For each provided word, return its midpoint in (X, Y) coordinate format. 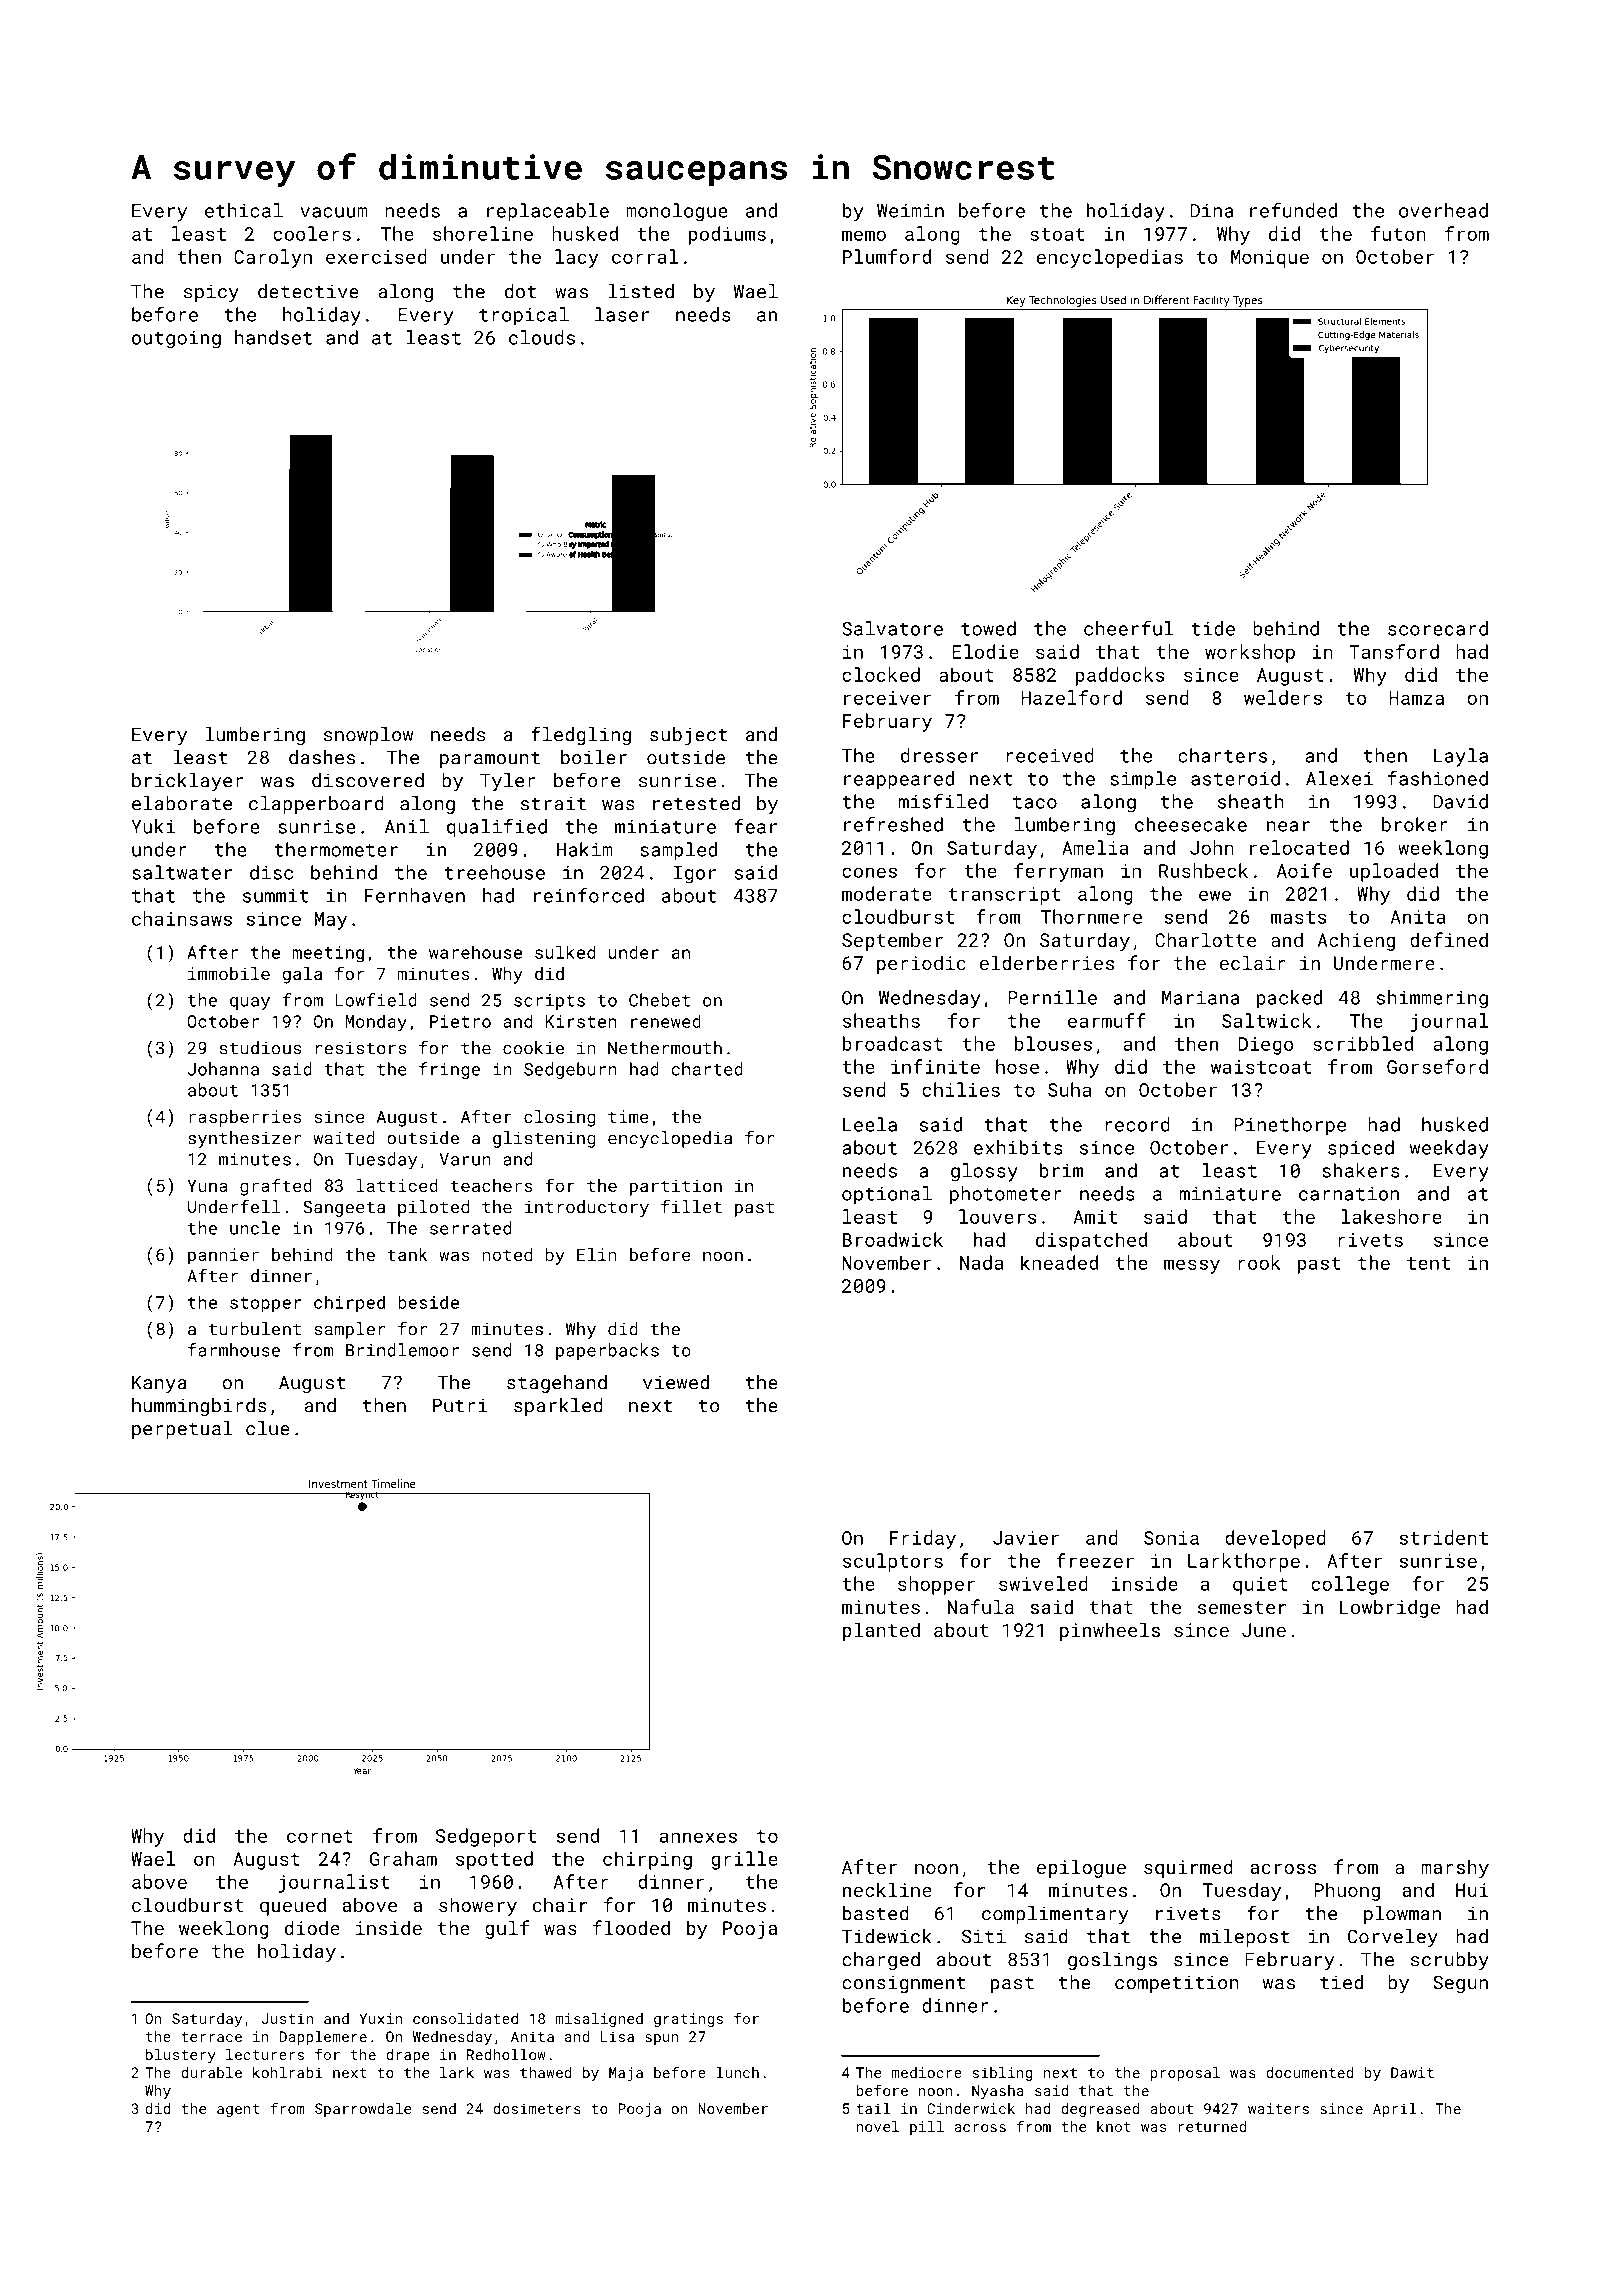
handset (273, 337)
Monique (1270, 259)
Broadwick (893, 1239)
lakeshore (1391, 1216)
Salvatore (892, 628)
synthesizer (244, 1139)
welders (1283, 697)
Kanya (159, 1384)
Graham (403, 1858)
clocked (881, 674)
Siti (984, 1936)
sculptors (893, 1562)
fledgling (581, 735)
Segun (1460, 1984)
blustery (181, 2056)
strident (1444, 1537)
